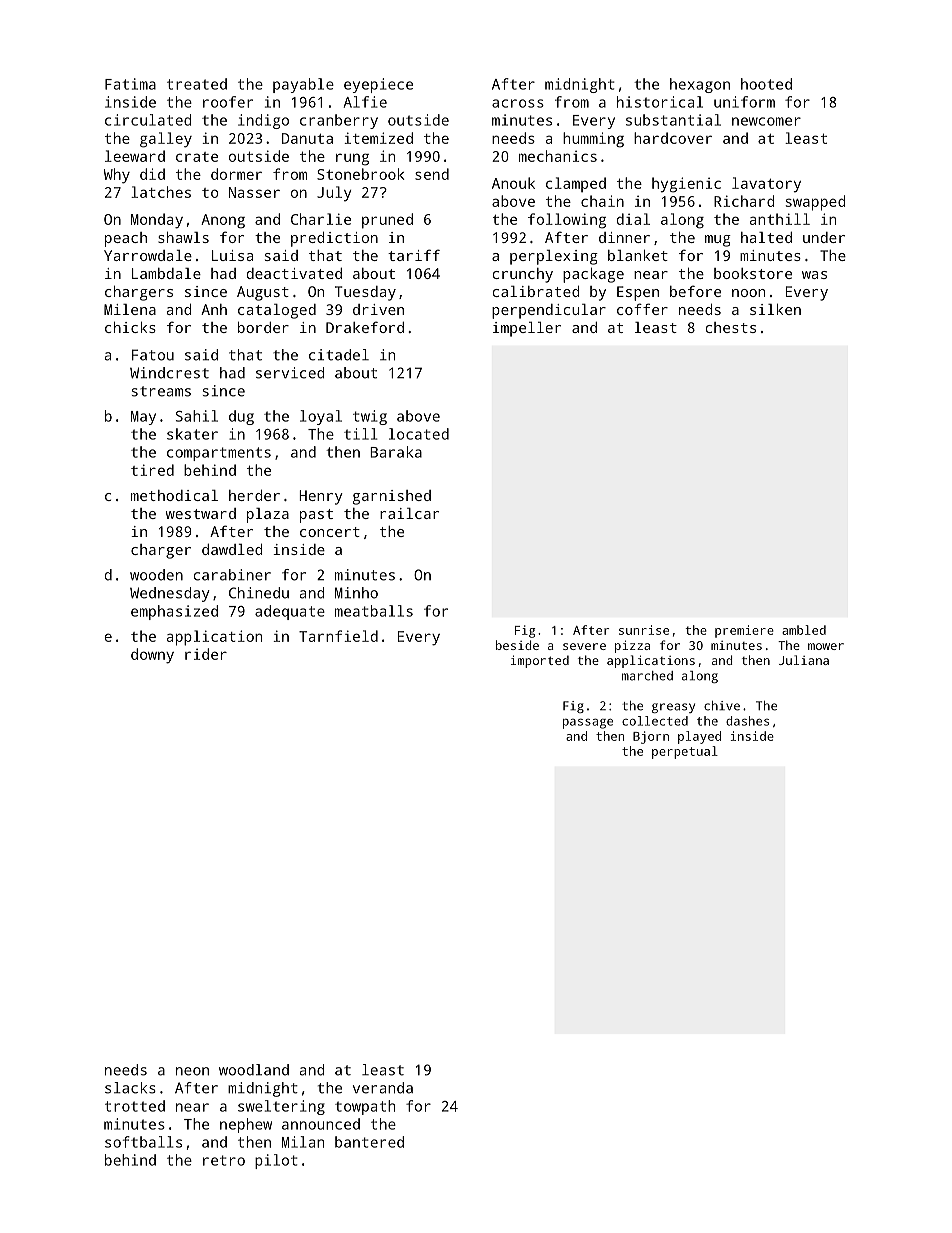  What do you see at coordinates (197, 157) in the image?
I see `crate` at bounding box center [197, 157].
